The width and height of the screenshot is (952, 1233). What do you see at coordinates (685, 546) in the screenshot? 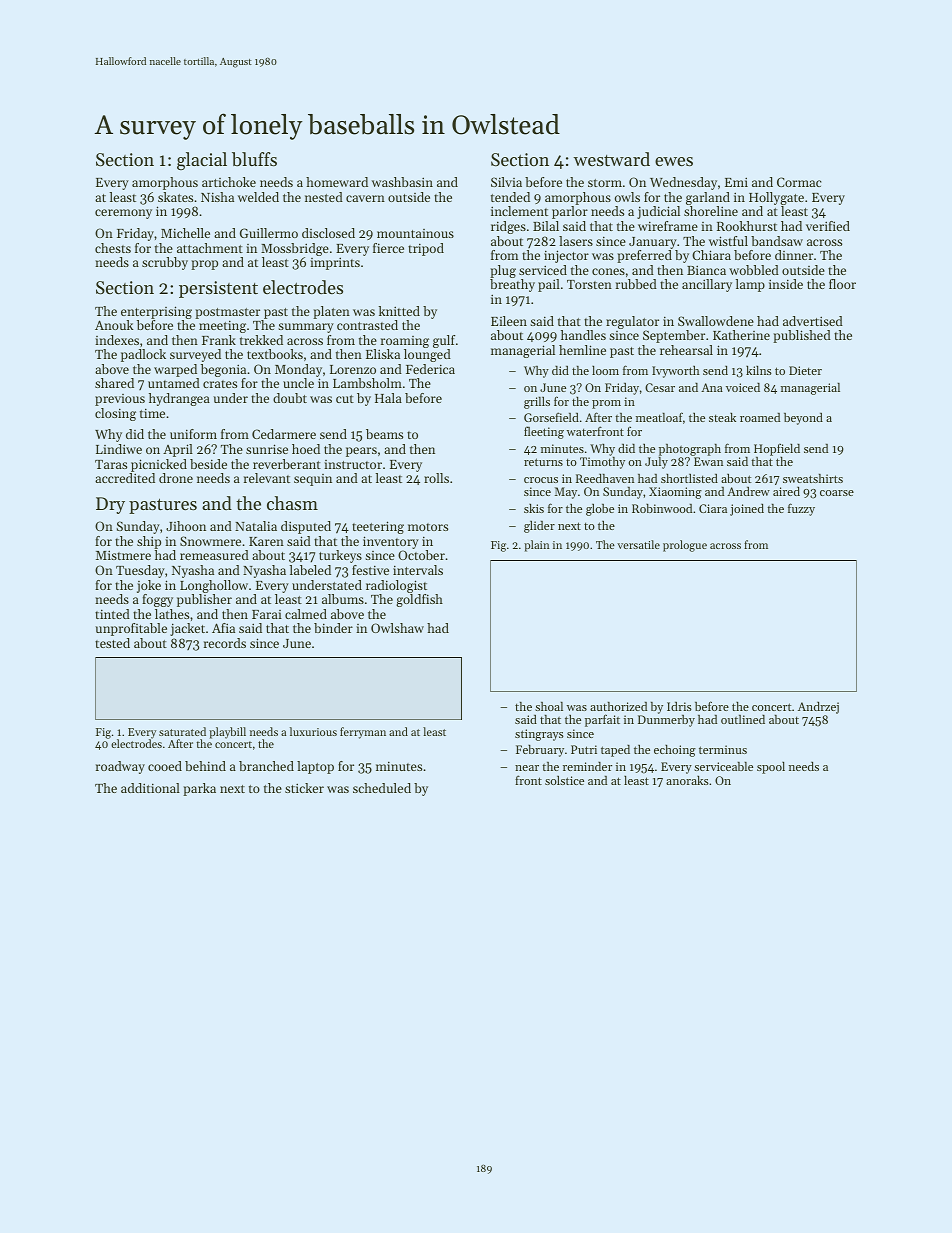
I see `prologue` at bounding box center [685, 546].
